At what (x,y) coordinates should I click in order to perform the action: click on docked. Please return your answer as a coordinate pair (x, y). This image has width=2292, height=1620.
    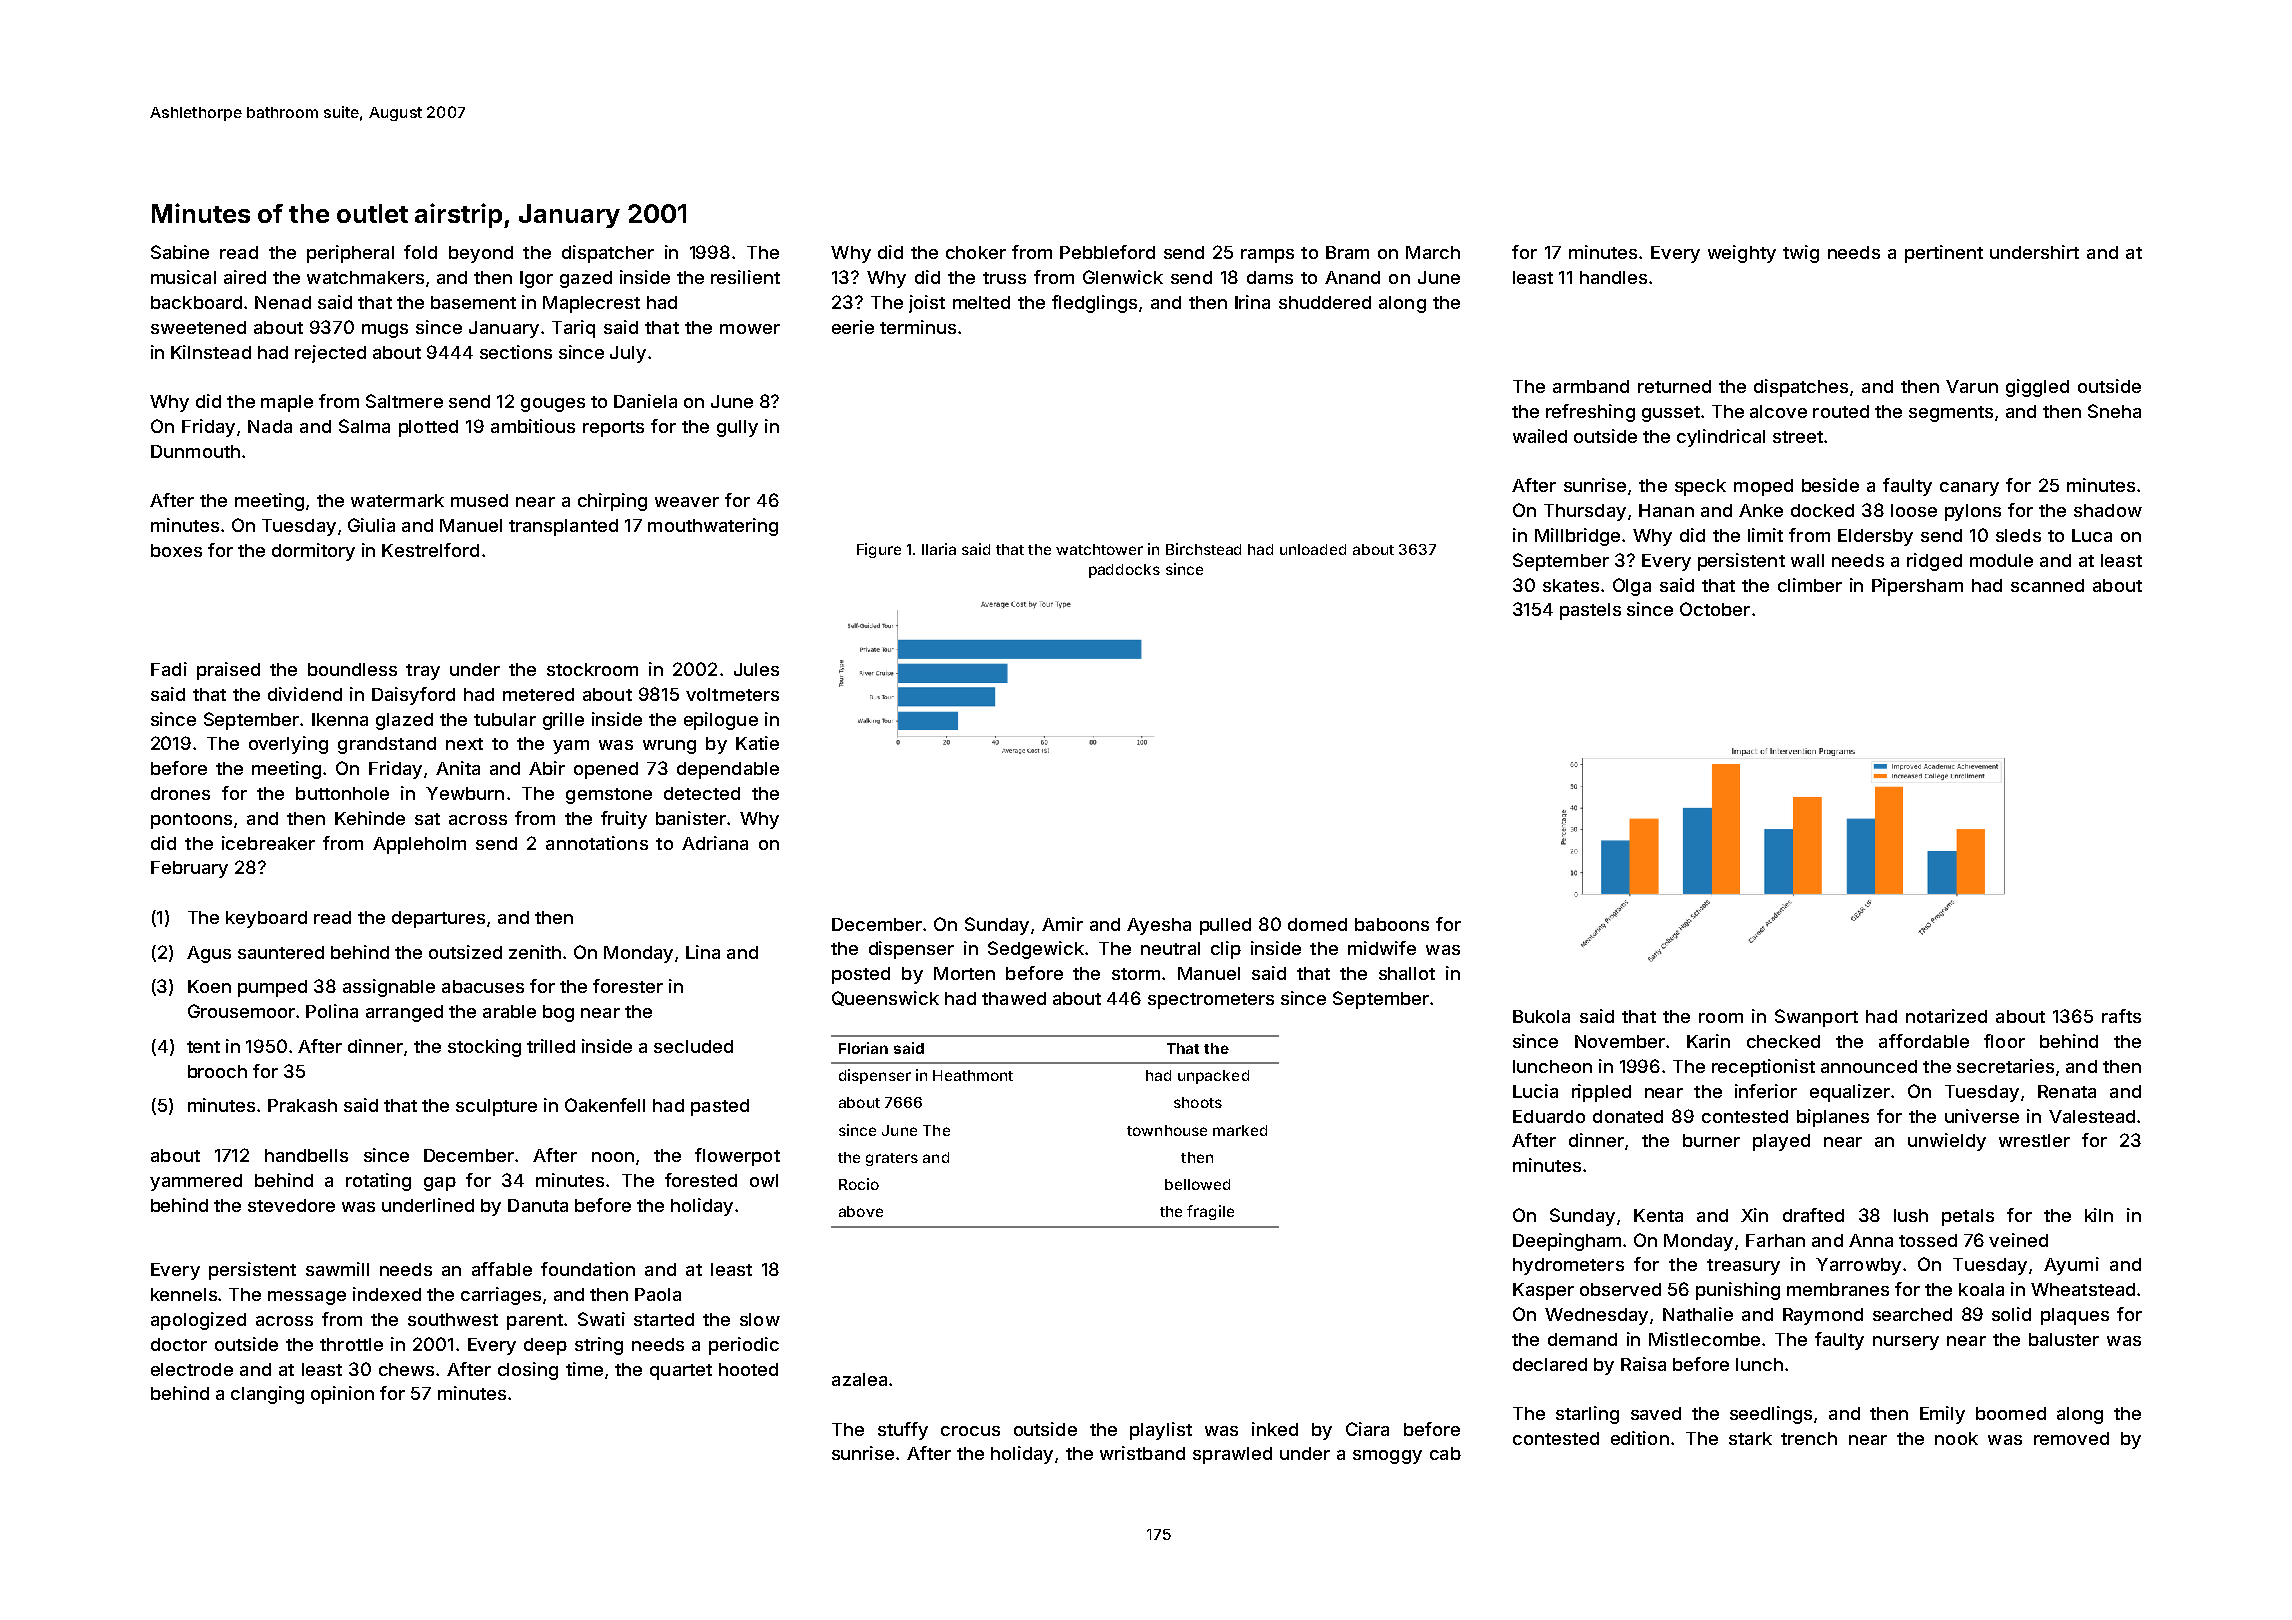
    Looking at the image, I should click on (1822, 510).
